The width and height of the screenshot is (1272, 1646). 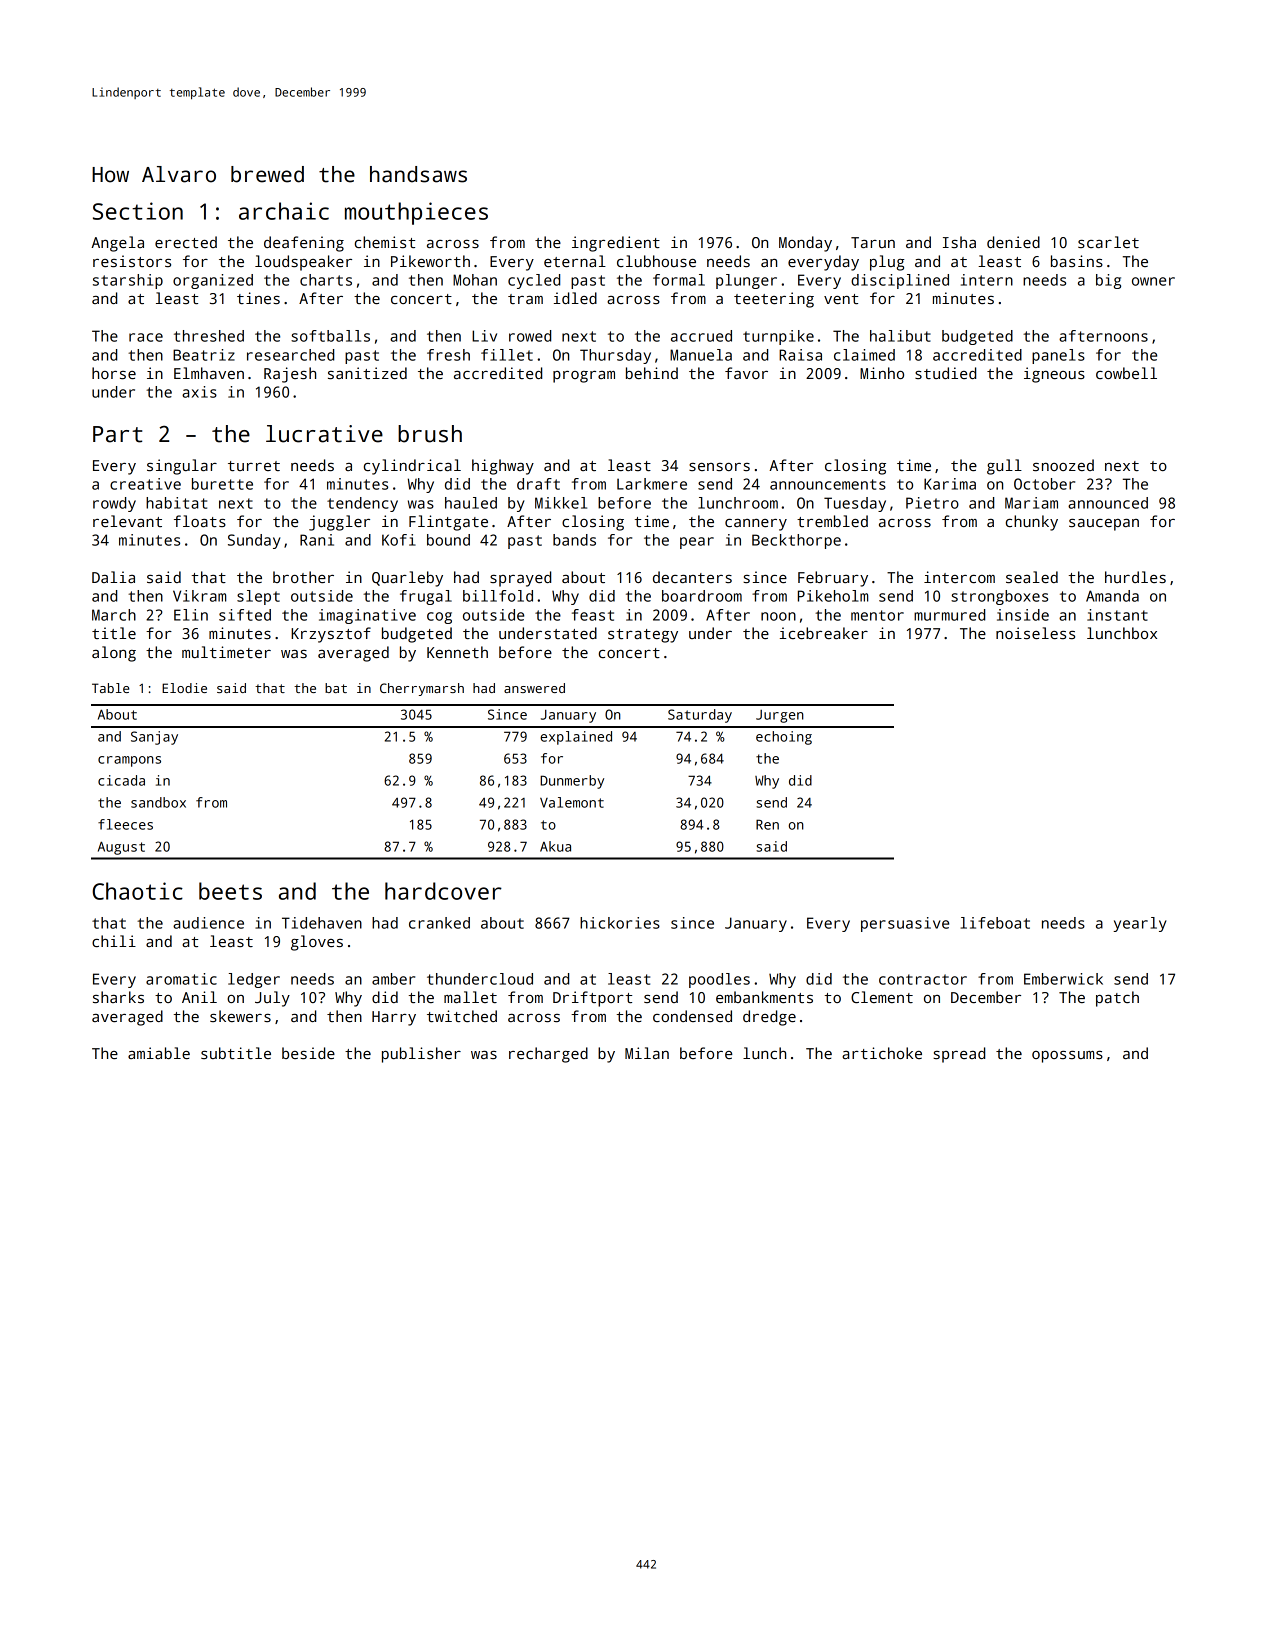 I want to click on amiable, so click(x=159, y=1053).
